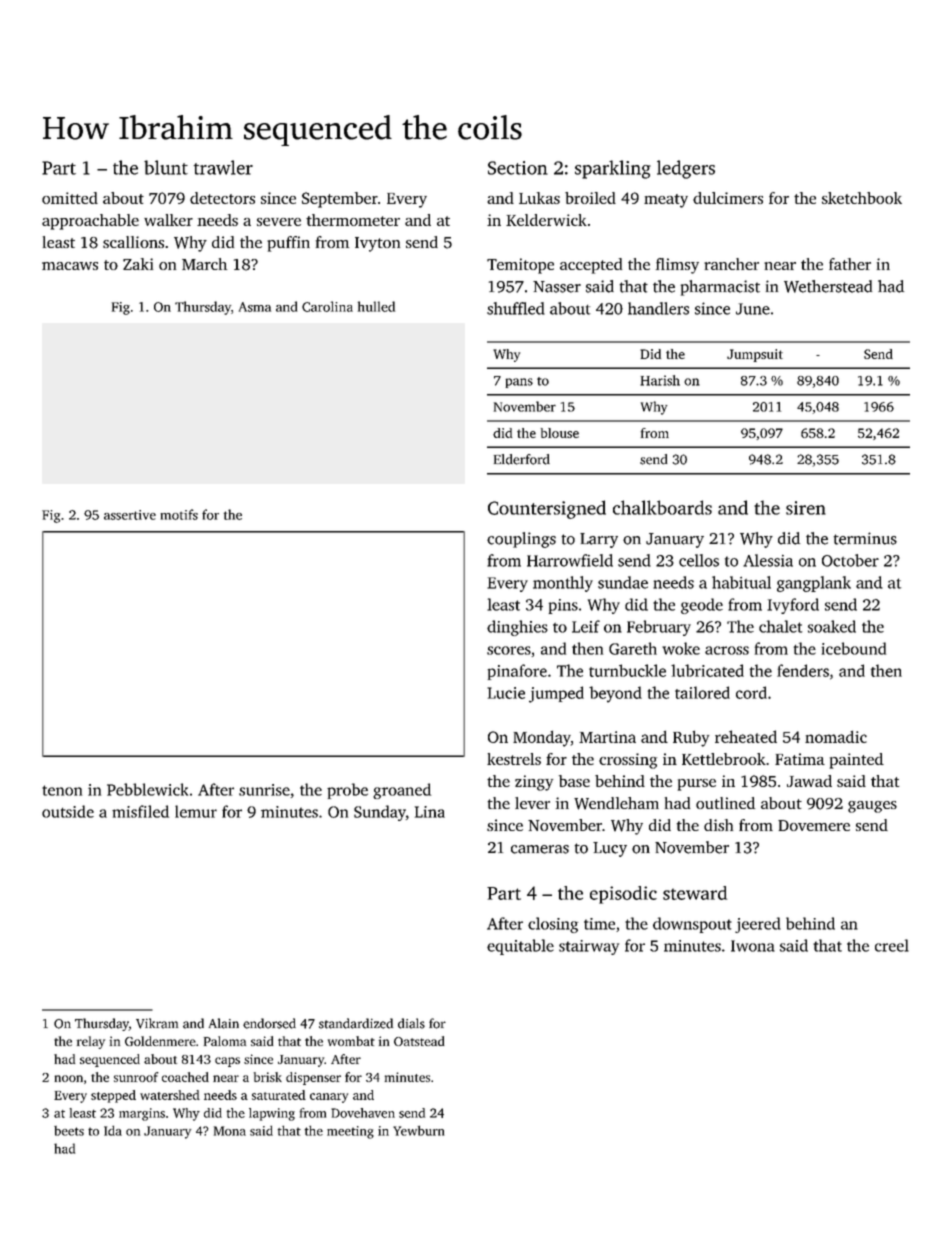  I want to click on Lucy, so click(610, 849).
